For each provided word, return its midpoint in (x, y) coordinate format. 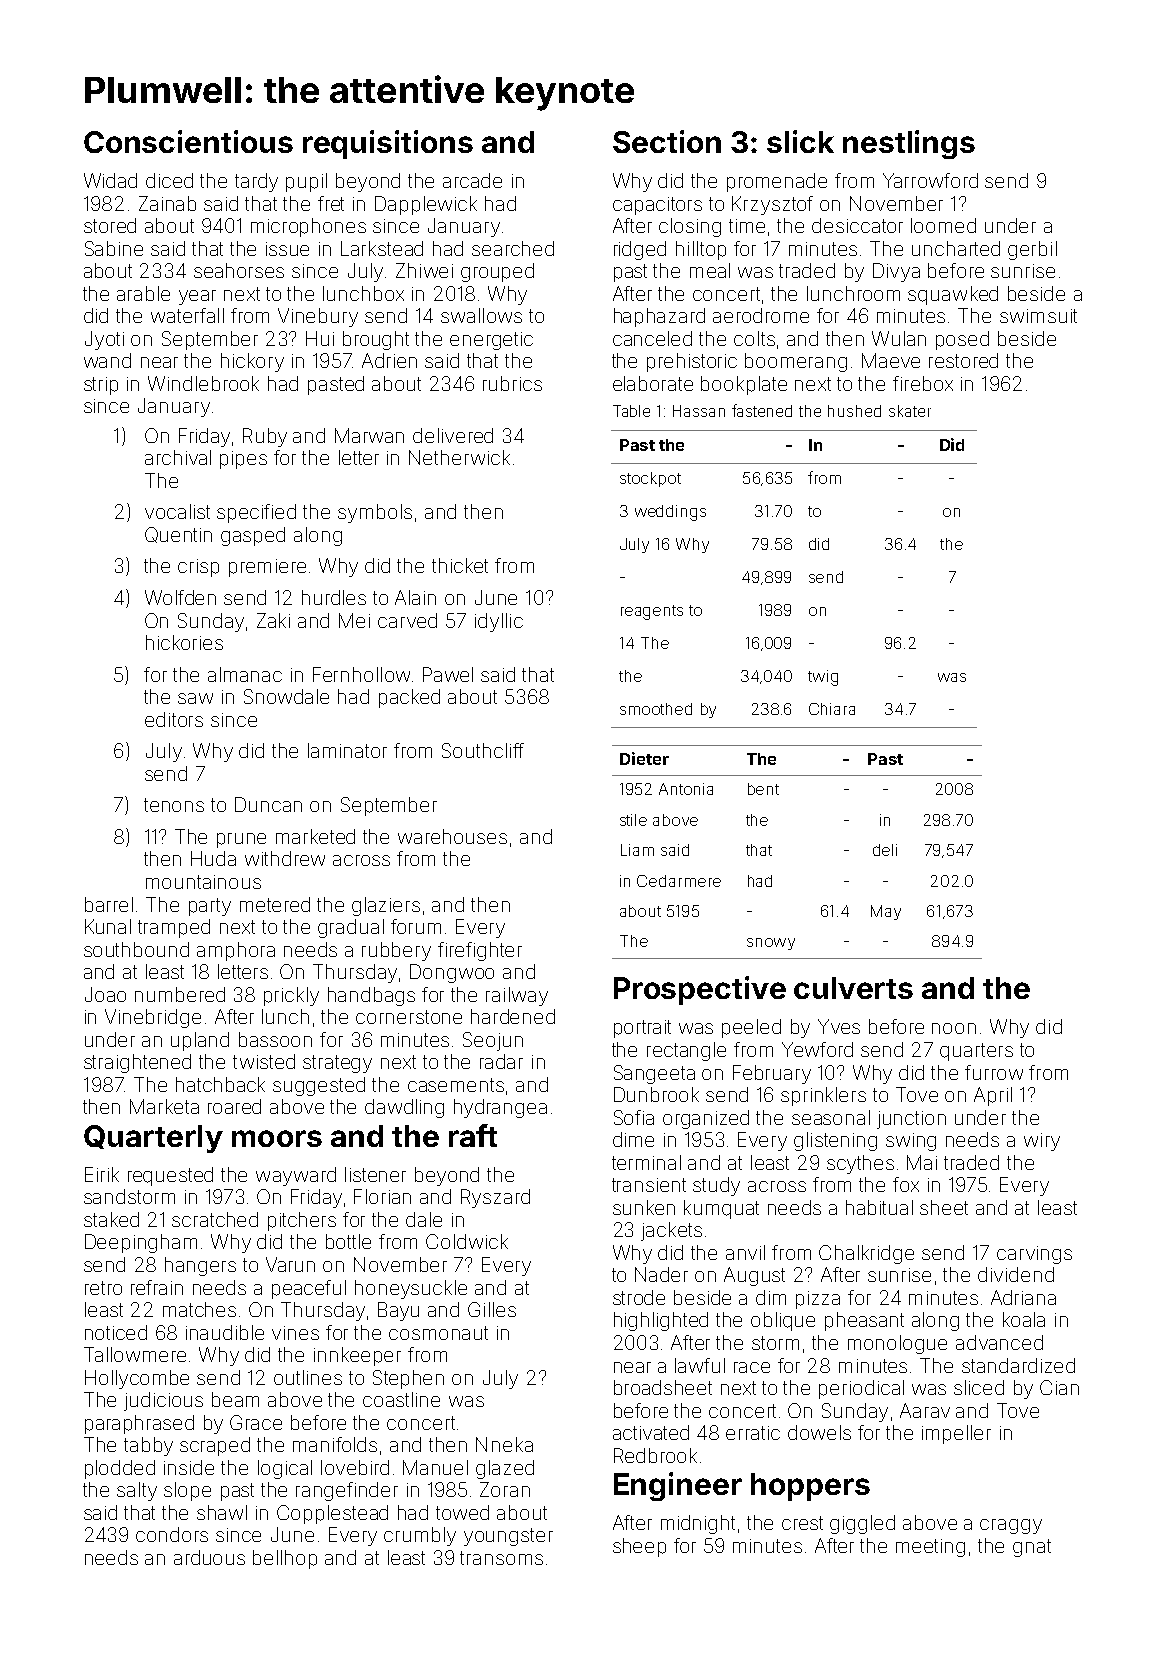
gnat (1032, 1548)
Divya (896, 272)
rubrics (512, 383)
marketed (315, 836)
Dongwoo (452, 973)
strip (101, 386)
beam (235, 1399)
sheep (639, 1547)
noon (954, 1028)
